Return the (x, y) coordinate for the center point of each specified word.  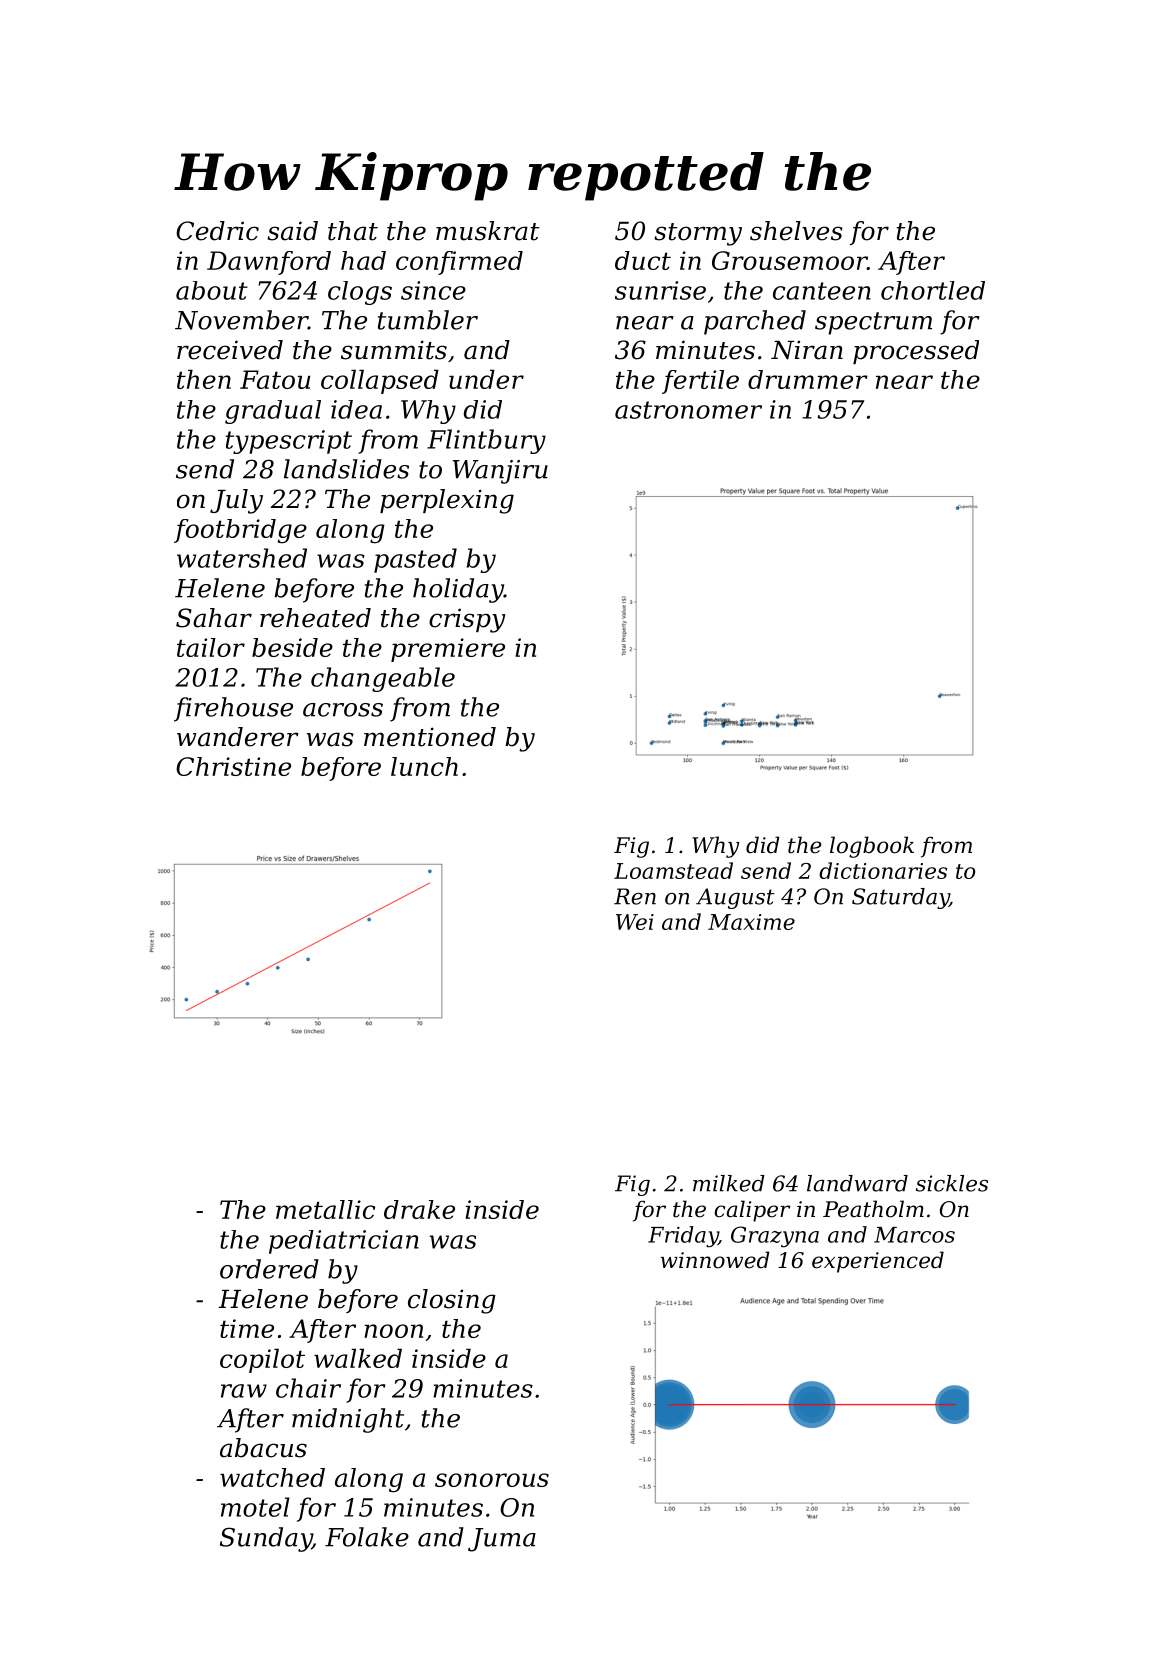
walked (358, 1358)
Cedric (217, 231)
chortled (933, 290)
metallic (325, 1209)
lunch (424, 766)
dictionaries (883, 870)
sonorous (492, 1480)
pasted (415, 560)
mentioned (430, 737)
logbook (872, 847)
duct (643, 260)
